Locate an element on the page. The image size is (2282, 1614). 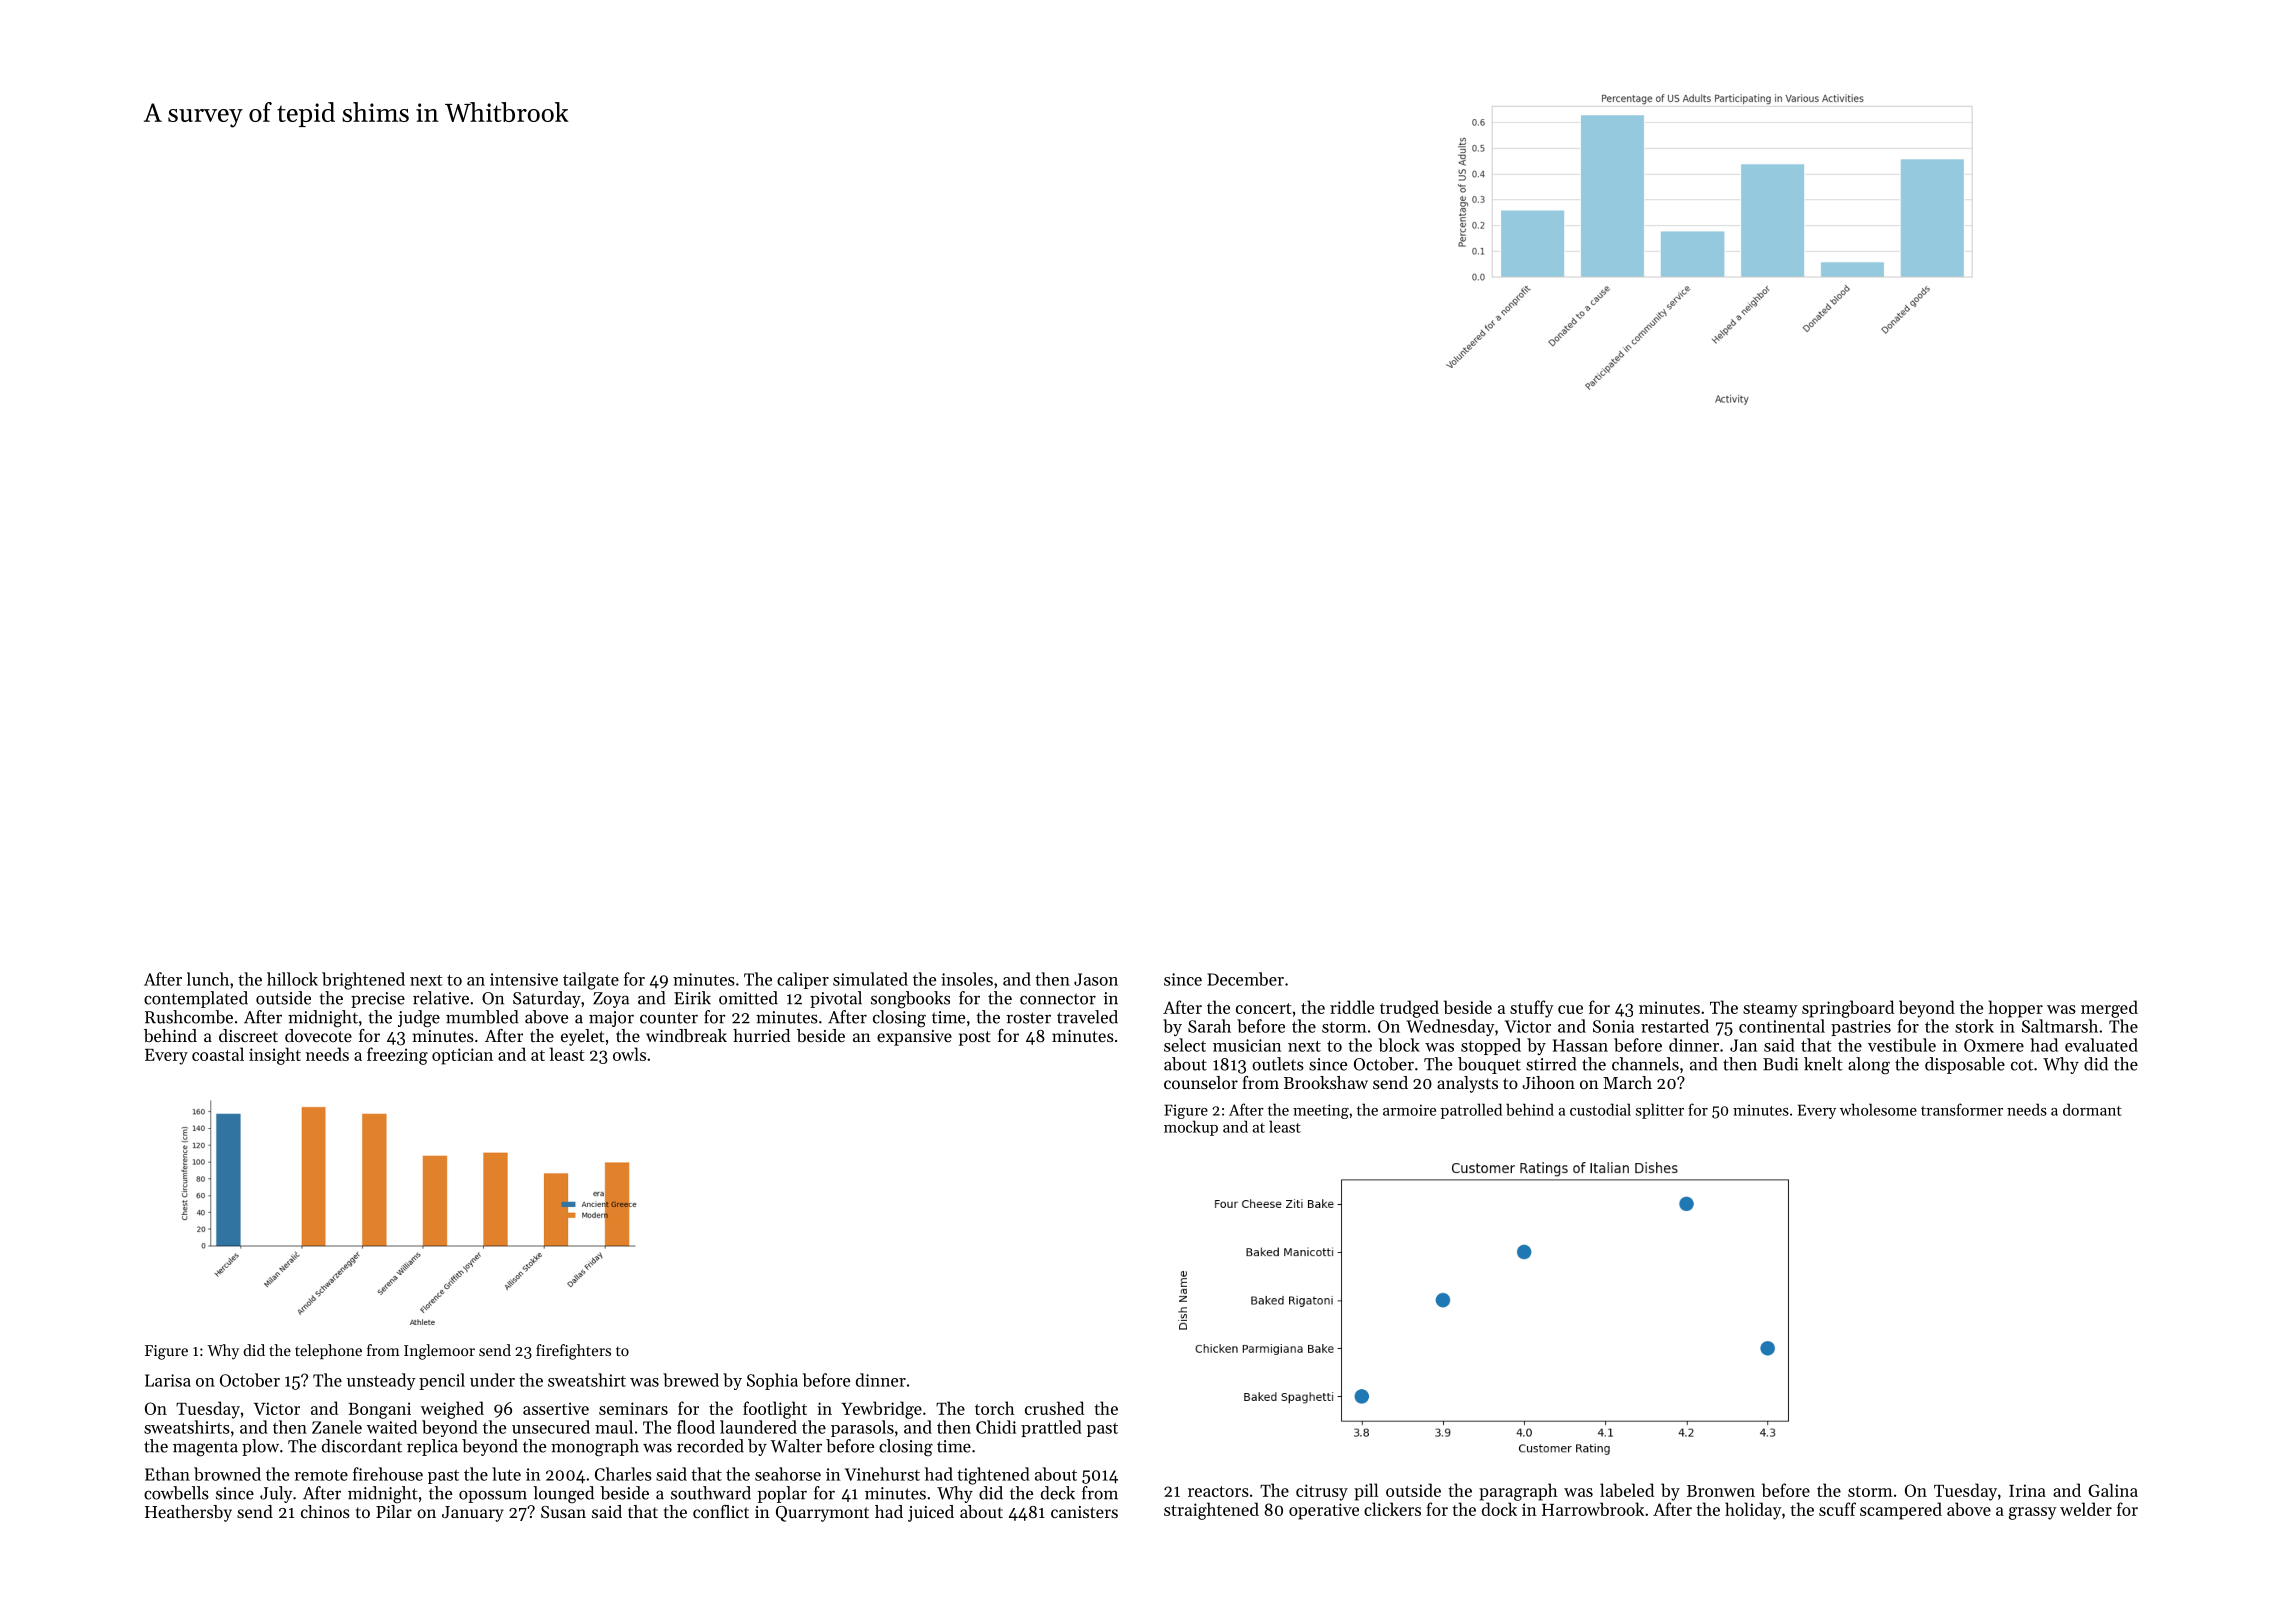
Galina is located at coordinates (2113, 1490).
